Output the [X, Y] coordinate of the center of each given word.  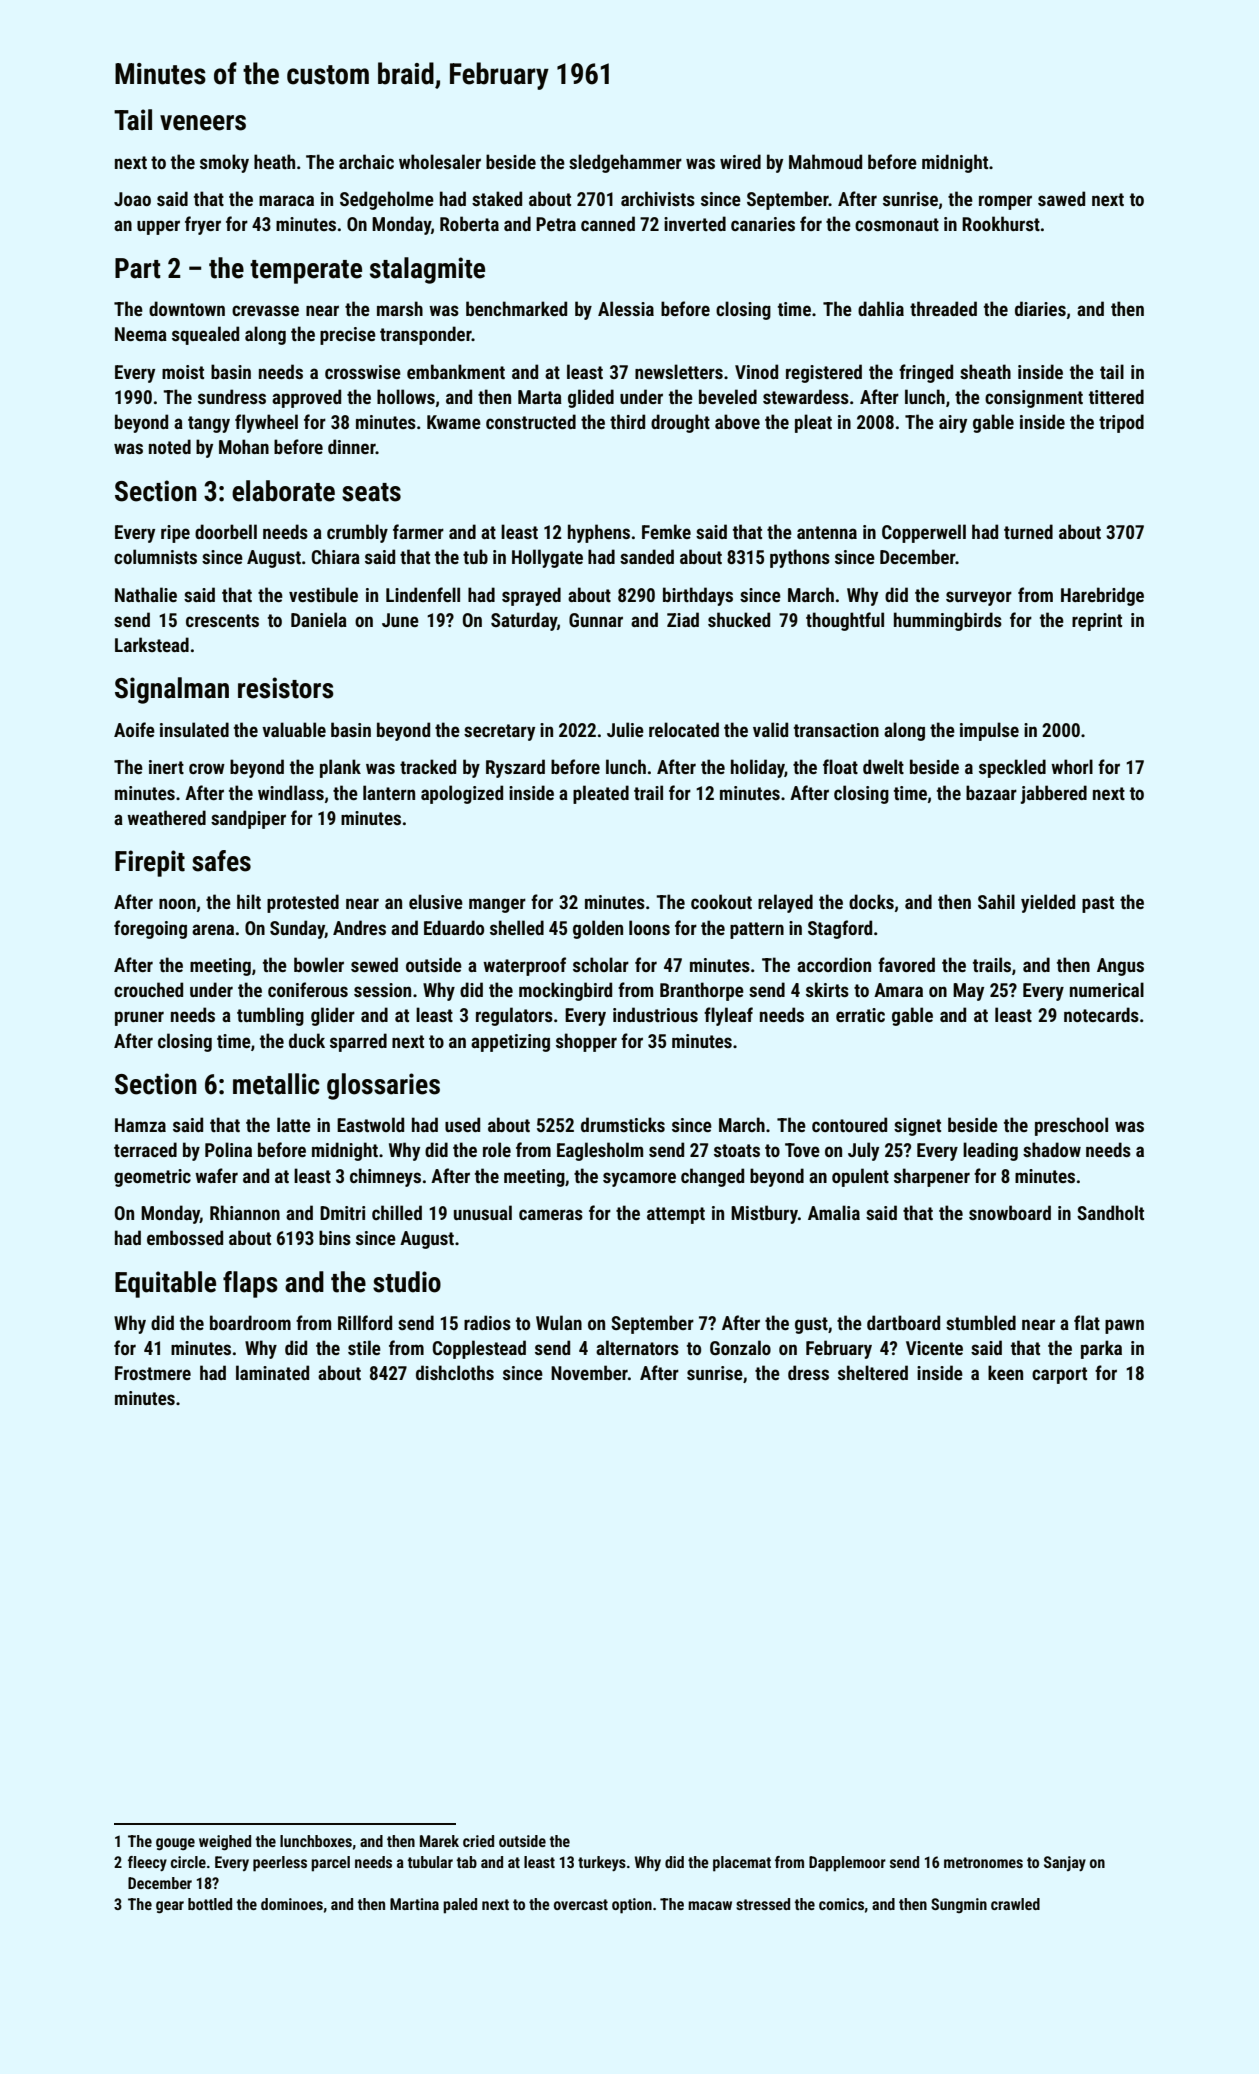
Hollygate [547, 558]
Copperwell [924, 533]
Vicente [934, 1348]
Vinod [756, 371]
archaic [366, 161]
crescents [222, 620]
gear [170, 1907]
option [632, 1906]
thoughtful [845, 621]
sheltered [873, 1372]
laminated [272, 1372]
